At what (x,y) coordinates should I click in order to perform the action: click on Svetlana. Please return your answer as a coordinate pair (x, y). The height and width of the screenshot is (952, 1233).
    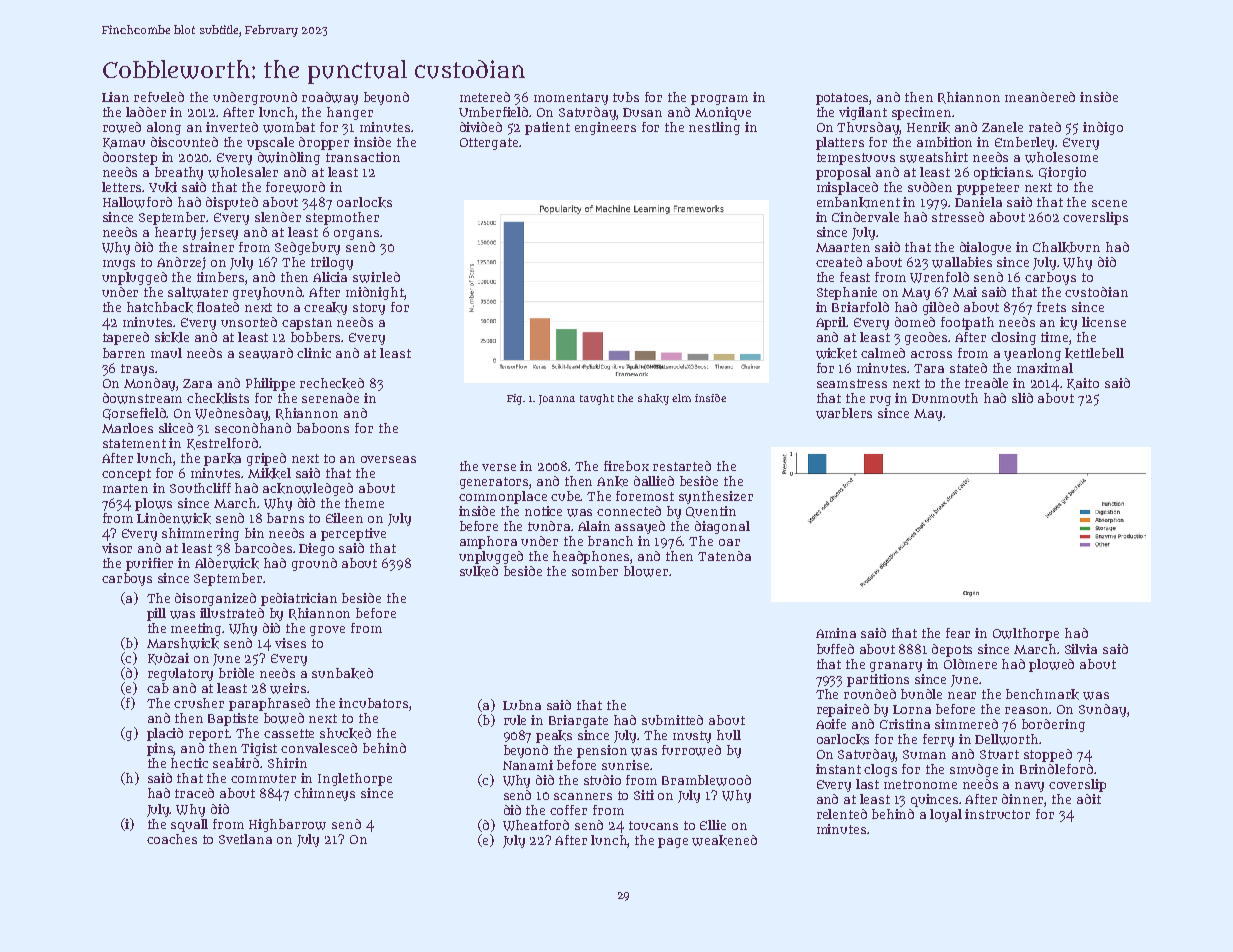
    Looking at the image, I should click on (245, 839).
